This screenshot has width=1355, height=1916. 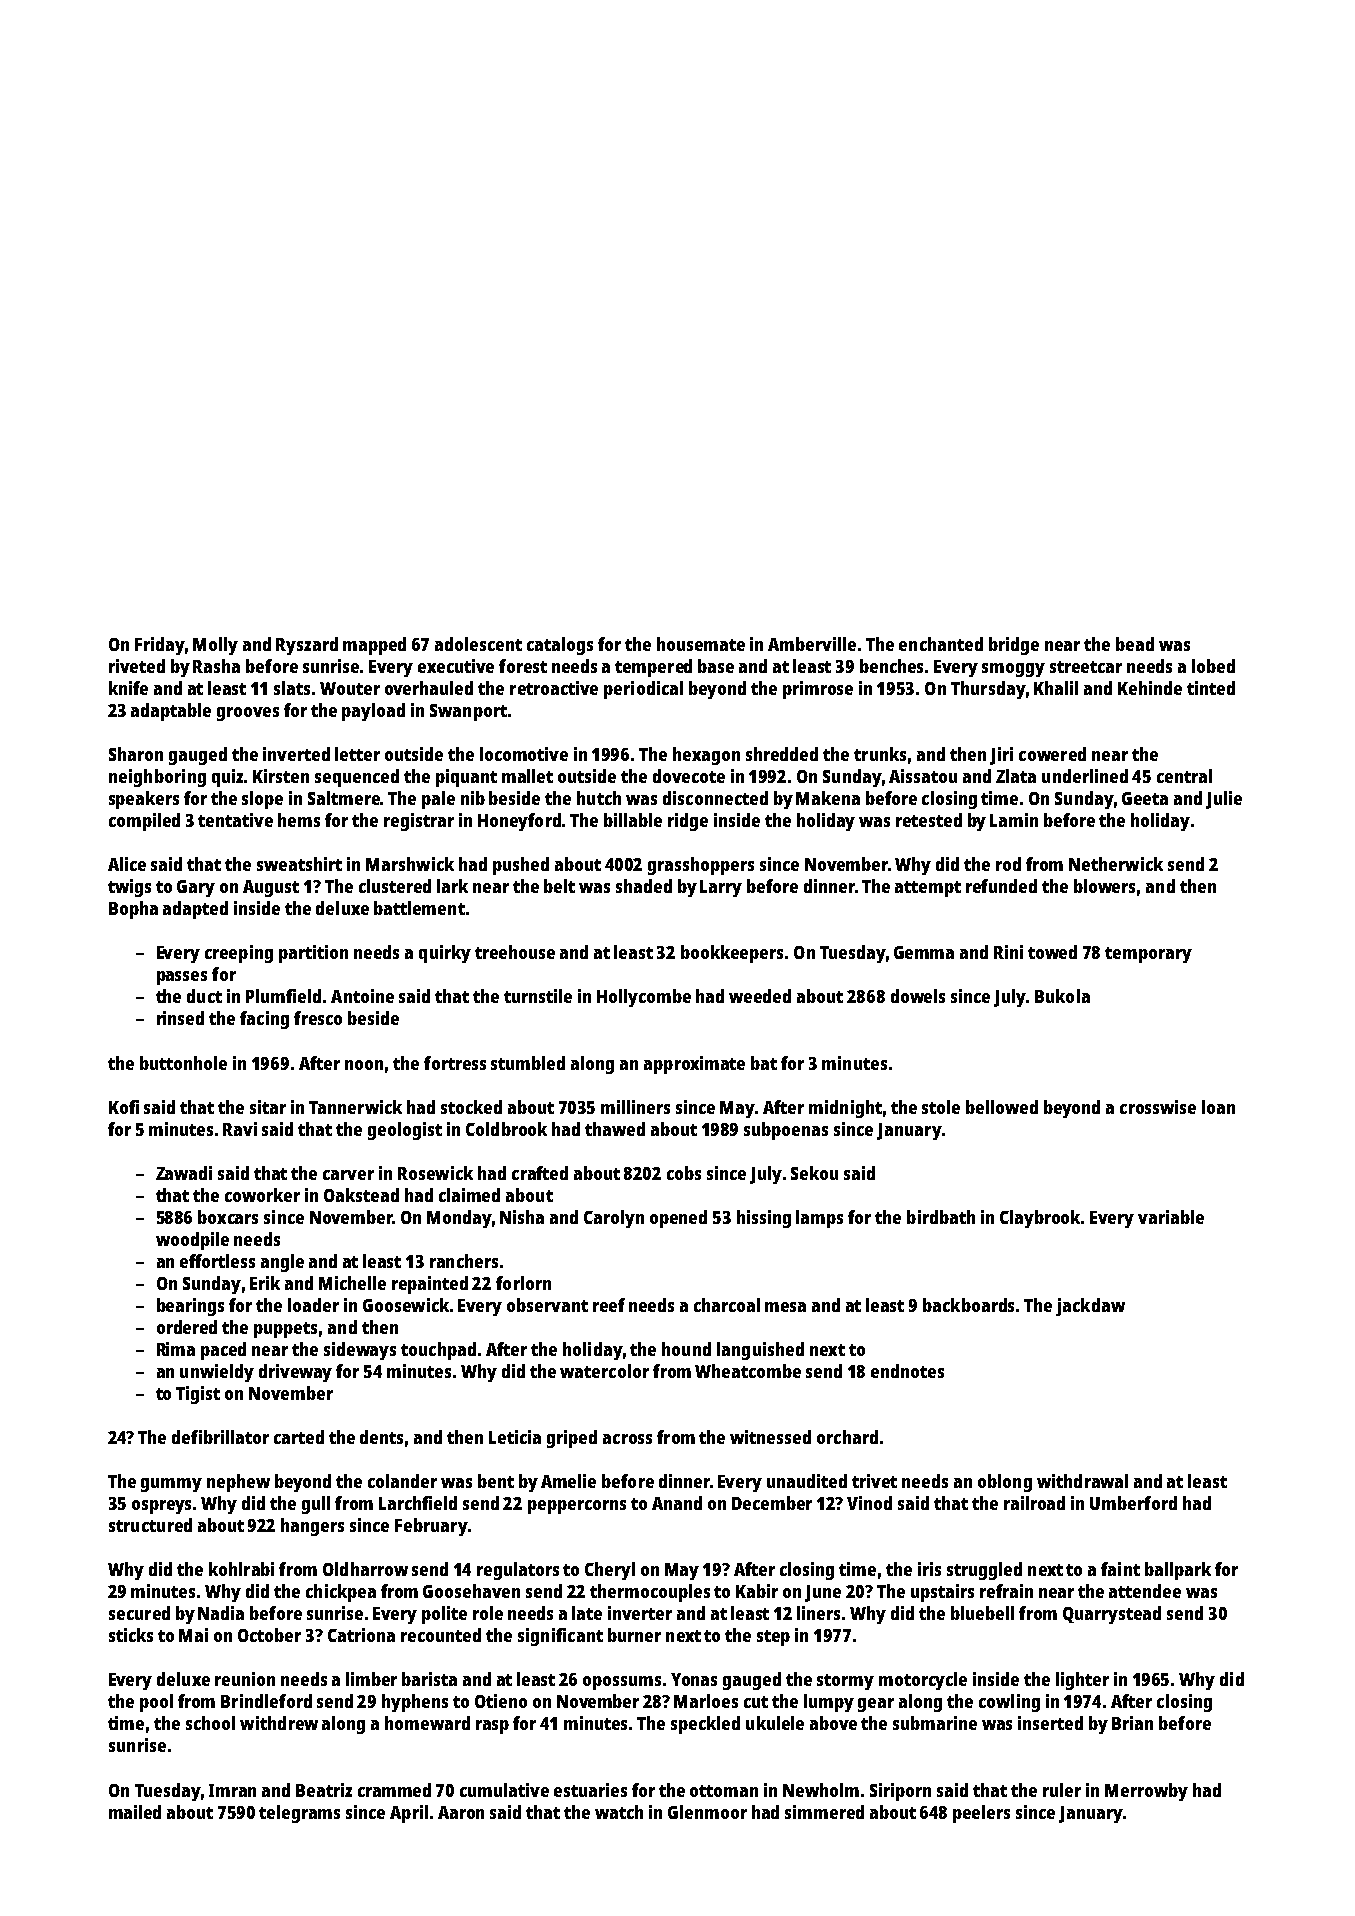 I want to click on underlined, so click(x=1085, y=776).
